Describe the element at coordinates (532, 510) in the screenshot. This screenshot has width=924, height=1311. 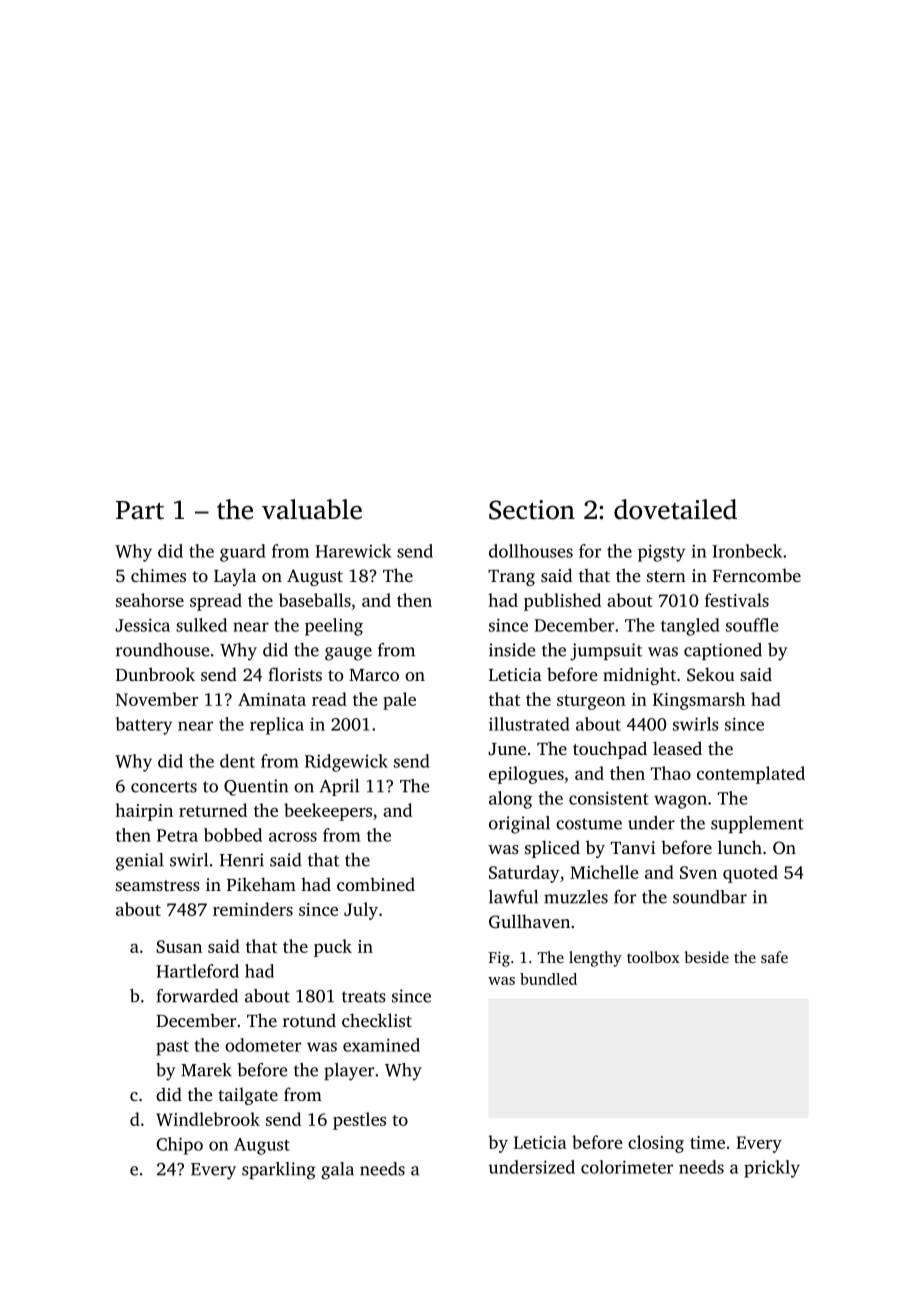
I see `Section` at that location.
